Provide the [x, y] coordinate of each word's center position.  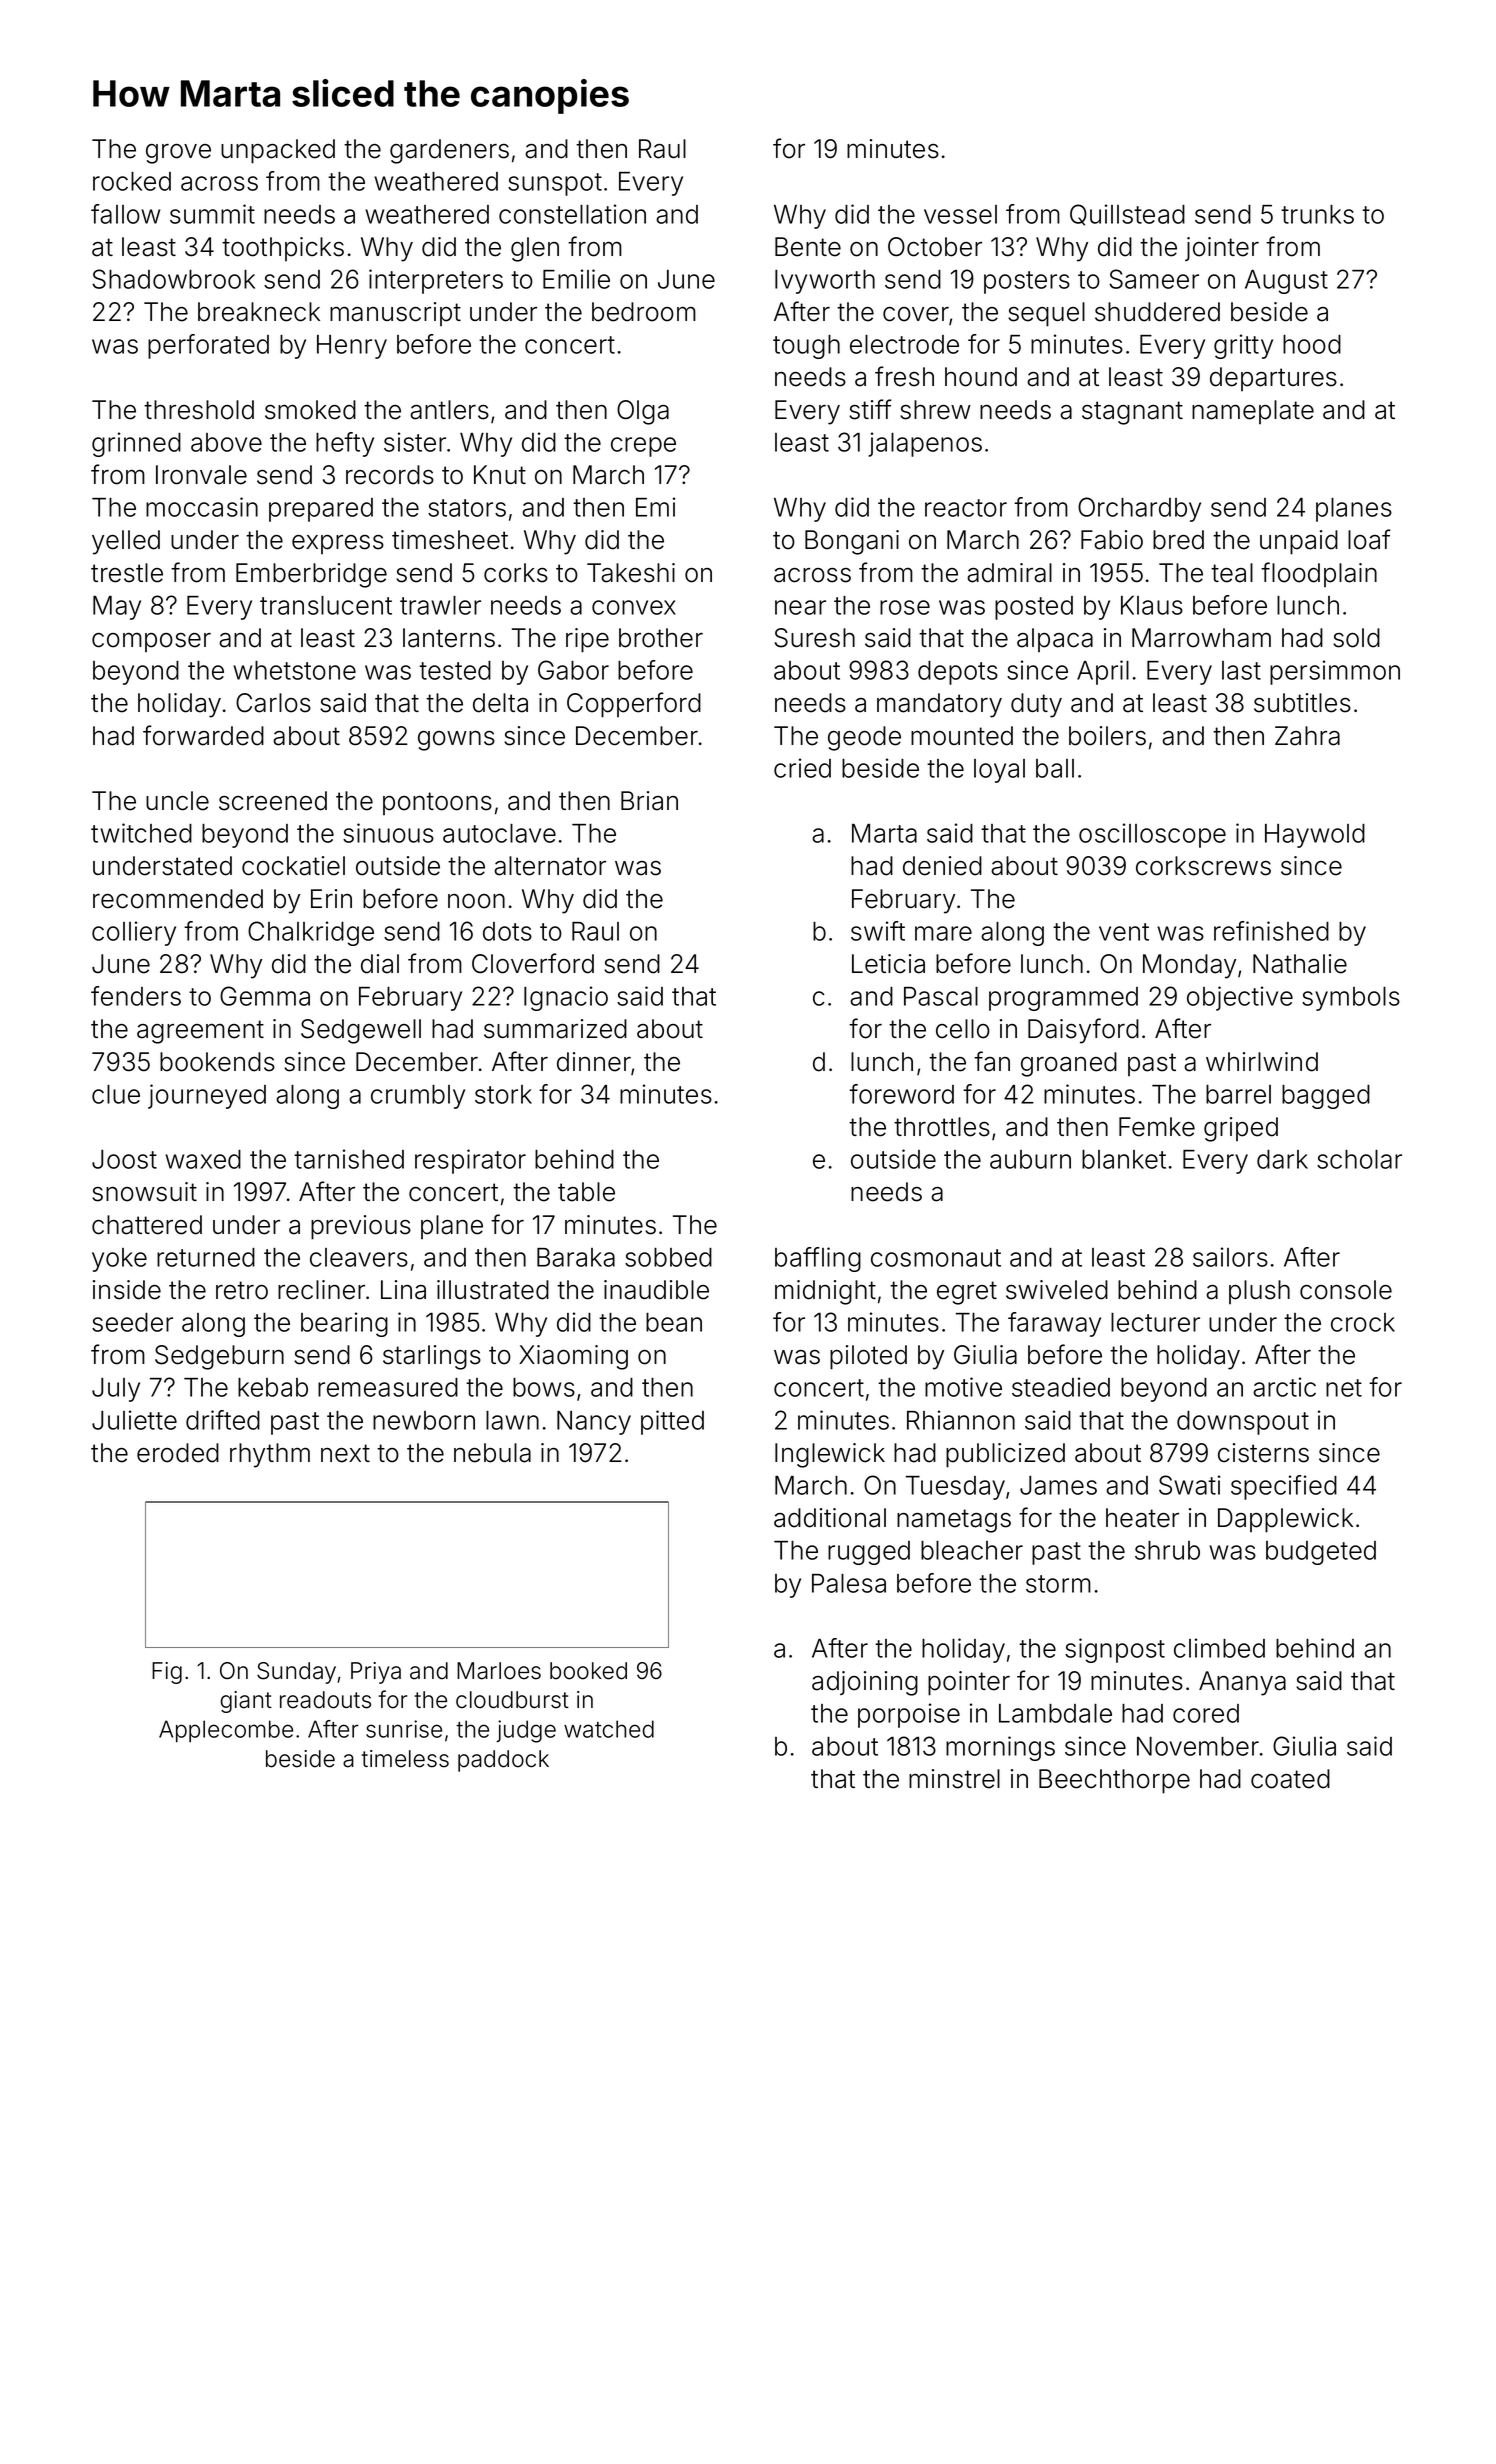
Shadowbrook [173, 279]
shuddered [1157, 312]
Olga [643, 412]
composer [151, 642]
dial [380, 964]
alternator [550, 866]
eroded [178, 1453]
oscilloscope [1152, 835]
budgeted [1321, 1553]
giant [246, 1702]
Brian [649, 801]
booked [588, 1671]
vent [1124, 932]
